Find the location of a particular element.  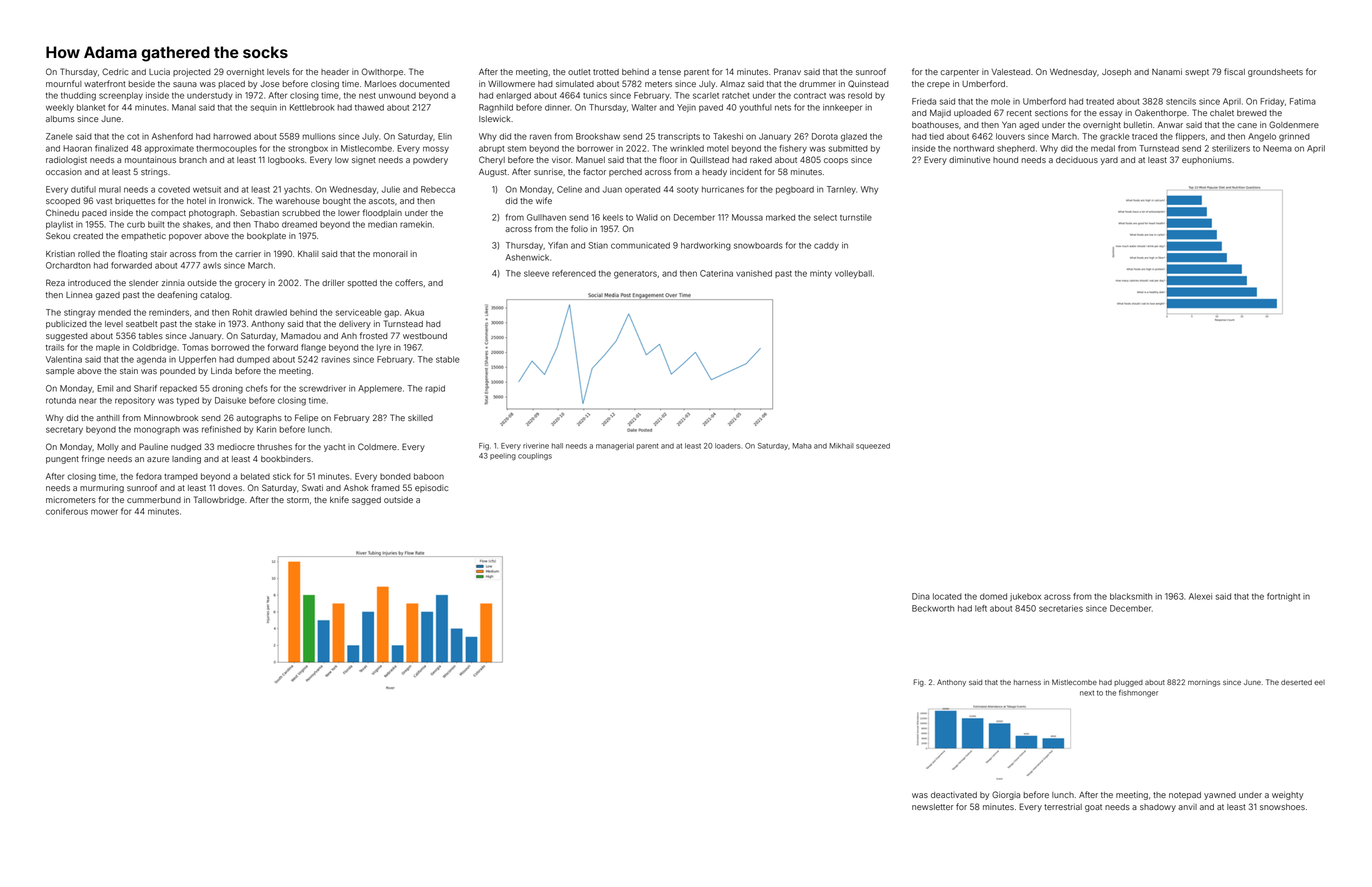

outlet is located at coordinates (579, 72).
